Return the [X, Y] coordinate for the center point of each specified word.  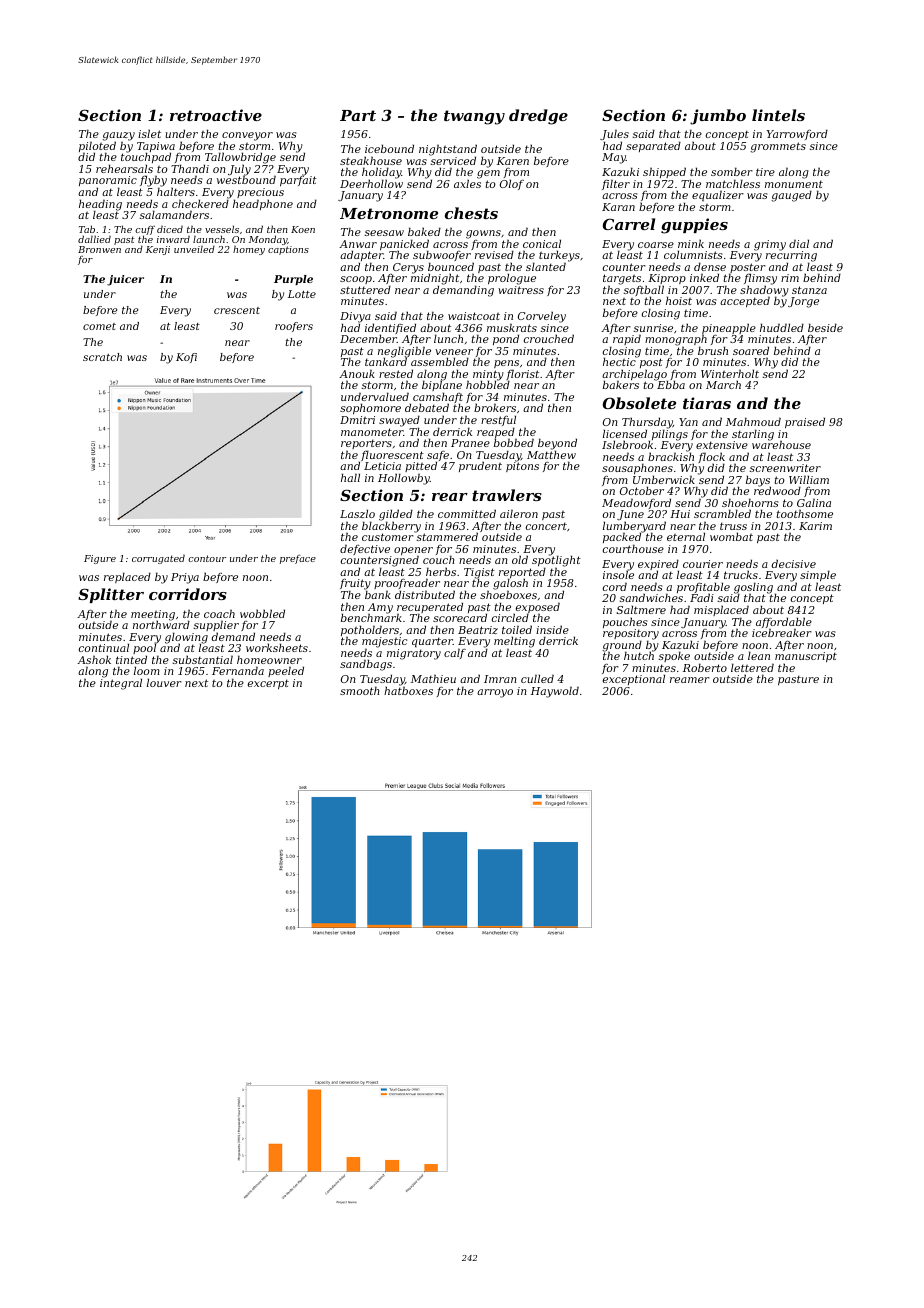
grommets [778, 147]
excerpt [268, 684]
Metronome [389, 213]
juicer [125, 280]
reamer [690, 680]
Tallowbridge [240, 158]
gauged [791, 196]
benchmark [371, 618]
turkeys [559, 256]
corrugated [158, 559]
